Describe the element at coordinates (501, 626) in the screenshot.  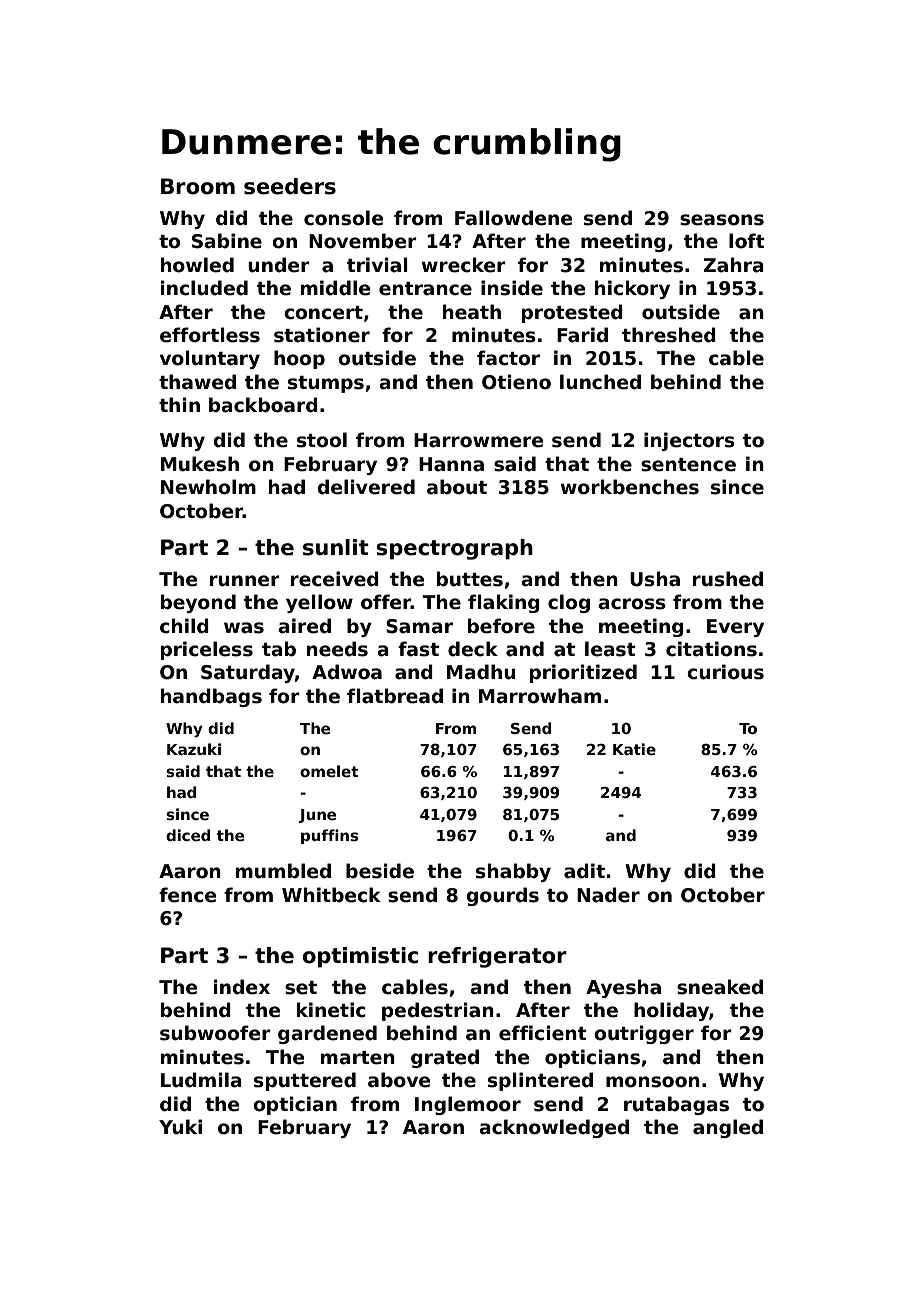
I see `before` at that location.
